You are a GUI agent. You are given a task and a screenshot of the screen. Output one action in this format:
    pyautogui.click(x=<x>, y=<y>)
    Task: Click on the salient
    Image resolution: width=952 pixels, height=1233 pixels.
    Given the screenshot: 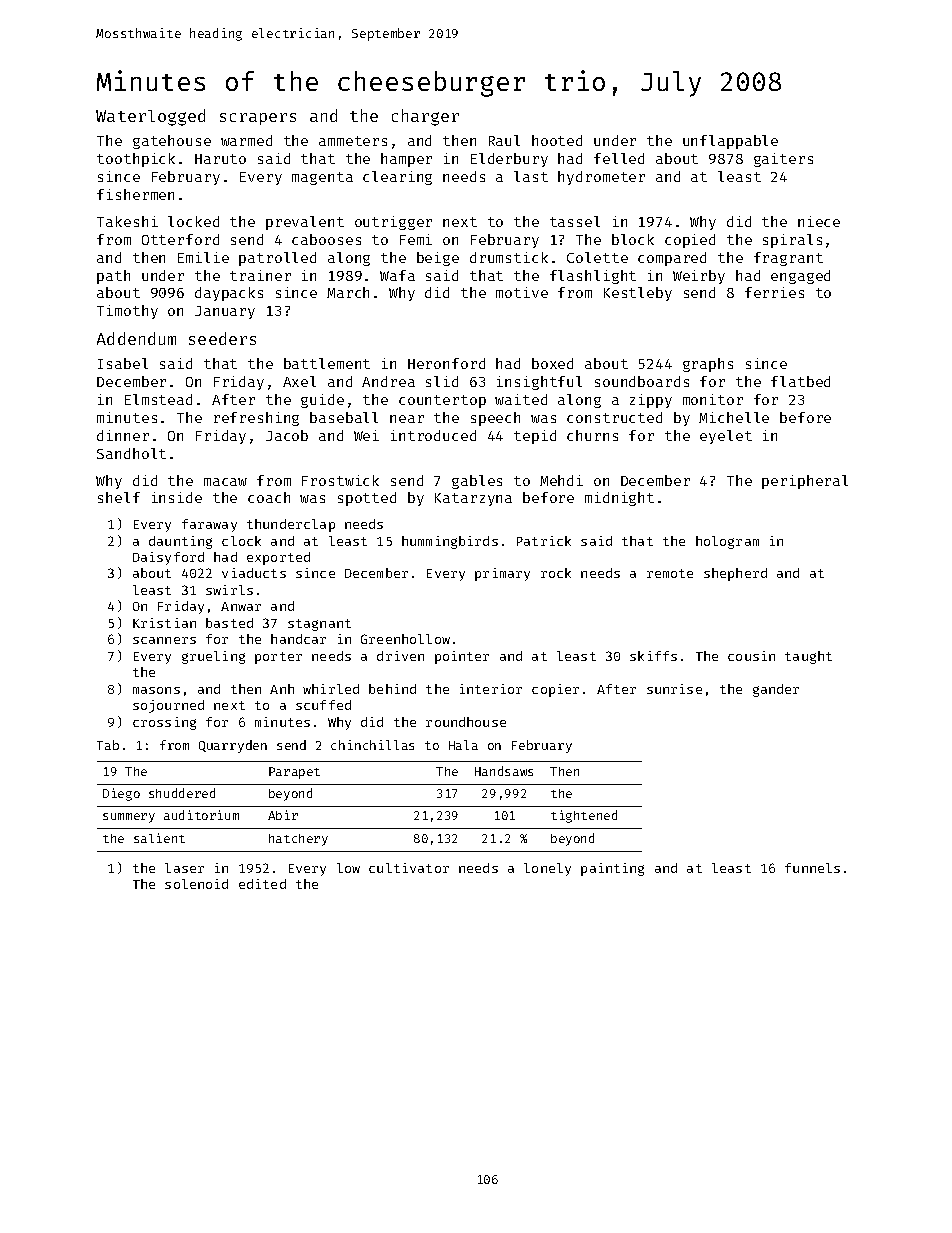 What is the action you would take?
    pyautogui.click(x=159, y=838)
